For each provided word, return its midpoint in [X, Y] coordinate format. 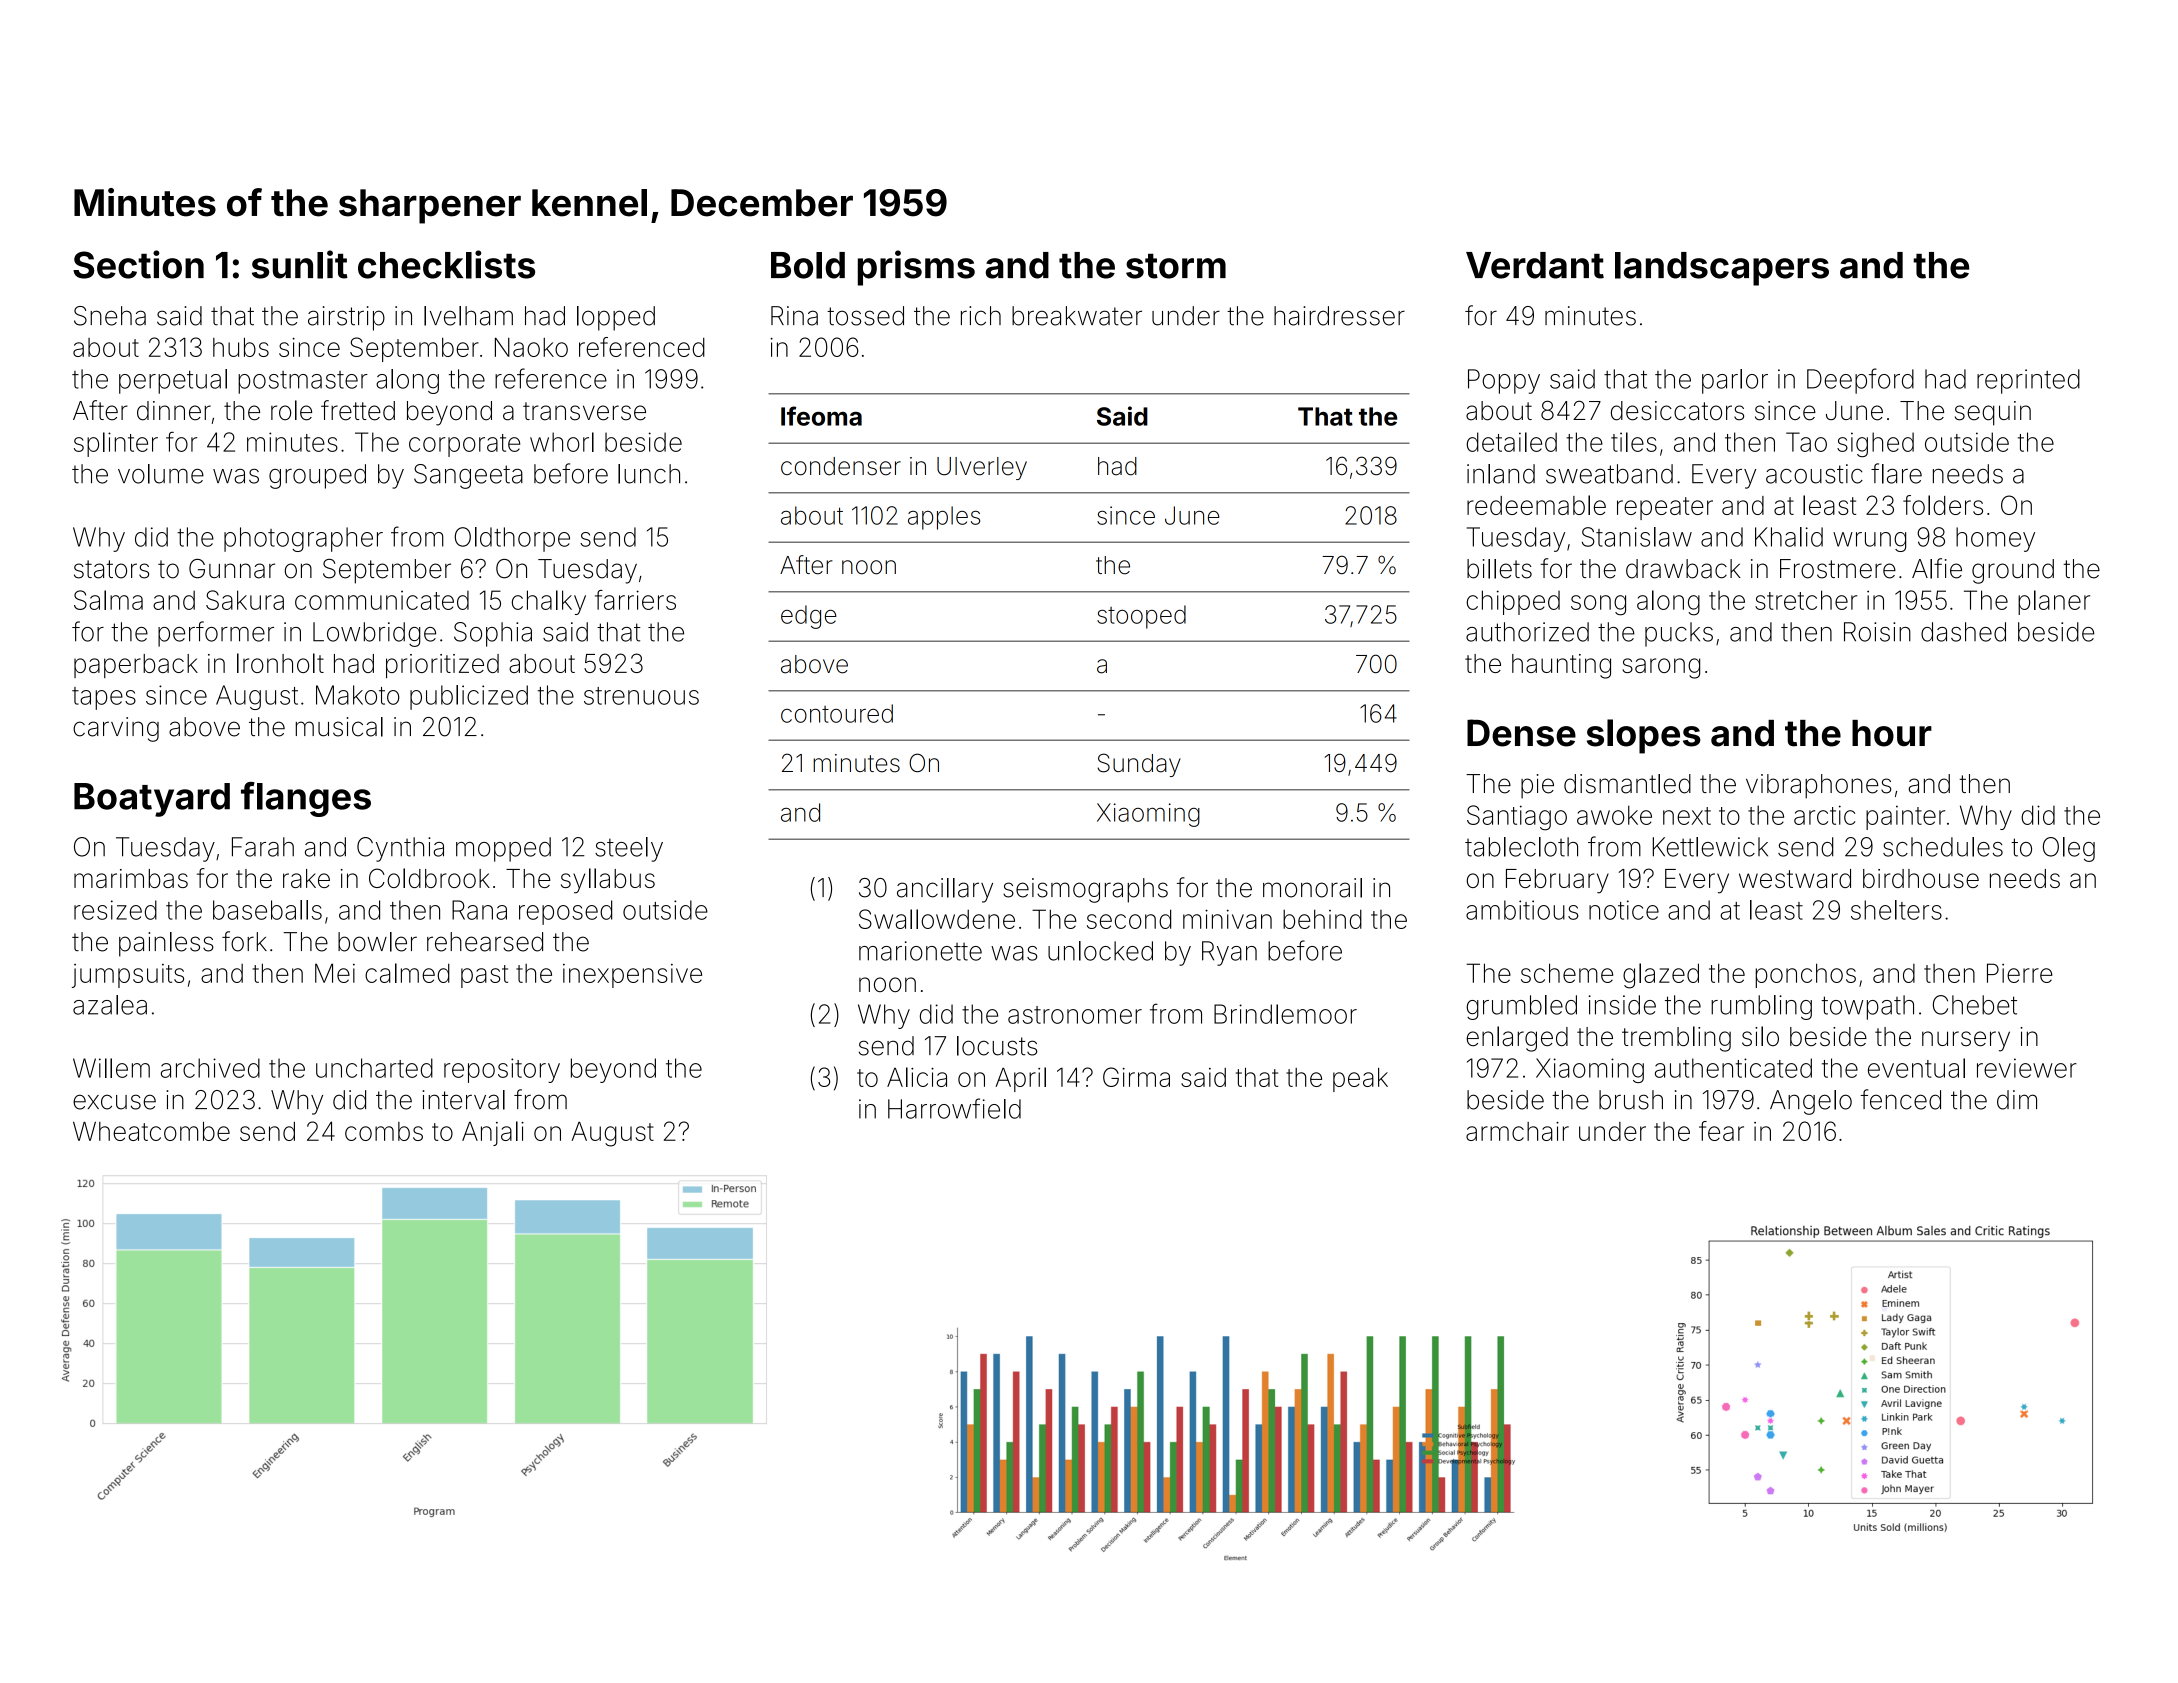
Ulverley [982, 468]
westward [1795, 878]
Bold [808, 265]
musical [339, 727]
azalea [110, 1005]
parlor [1735, 381]
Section [138, 264]
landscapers [1722, 269]
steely [629, 849]
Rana [479, 910]
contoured [837, 713]
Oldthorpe [512, 539]
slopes [1644, 736]
